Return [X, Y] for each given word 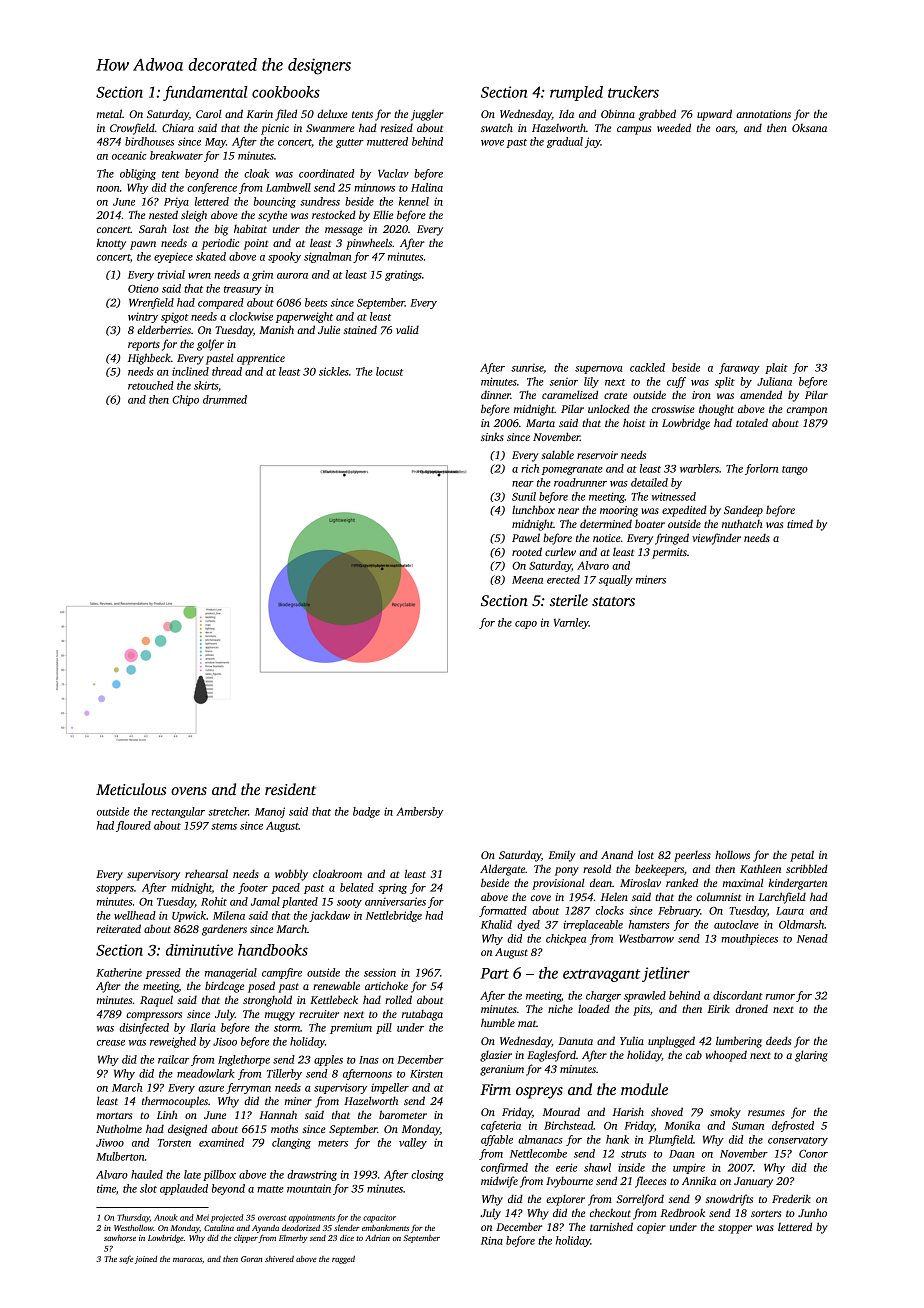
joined [146, 1260]
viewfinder [716, 539]
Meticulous [131, 789]
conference [212, 188]
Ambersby [419, 812]
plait [776, 368]
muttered [387, 141]
